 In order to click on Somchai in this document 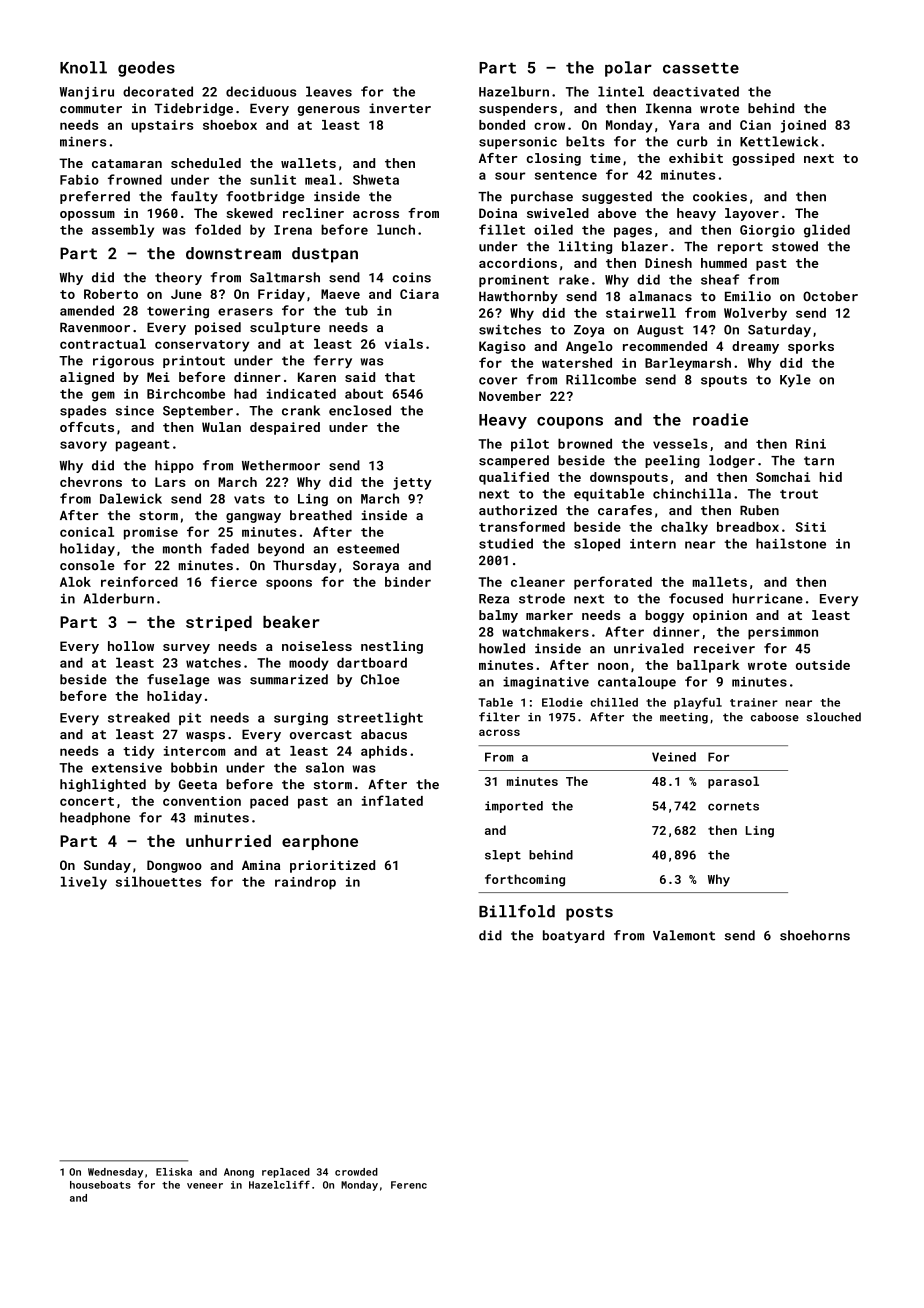, I will do `click(783, 477)`.
